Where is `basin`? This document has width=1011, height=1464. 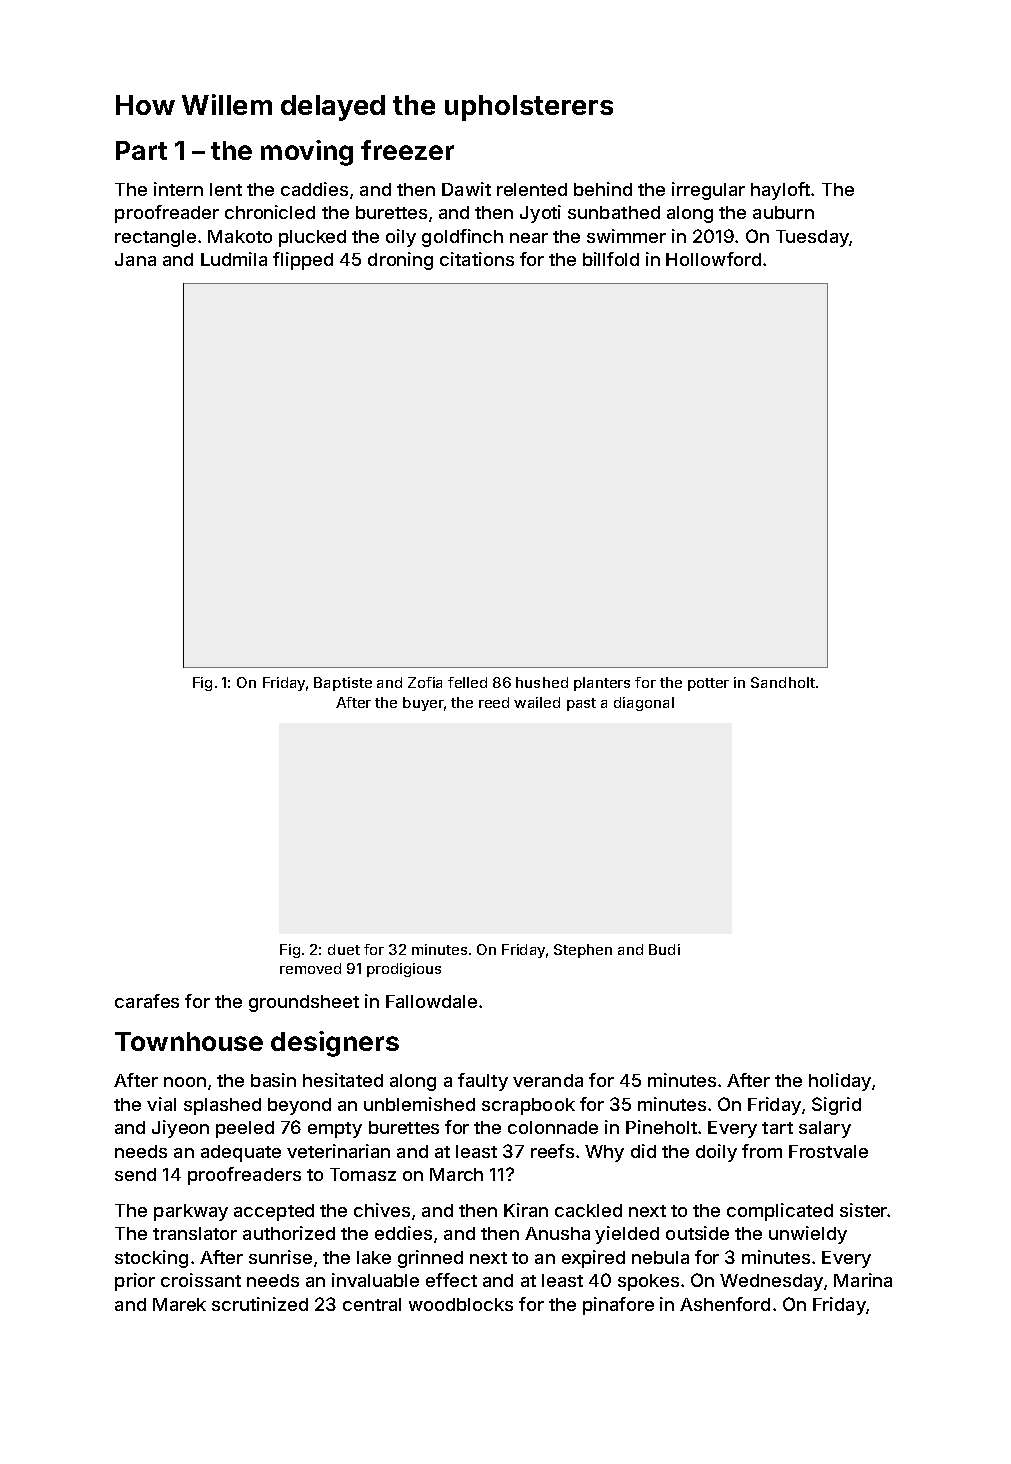 basin is located at coordinates (273, 1080).
